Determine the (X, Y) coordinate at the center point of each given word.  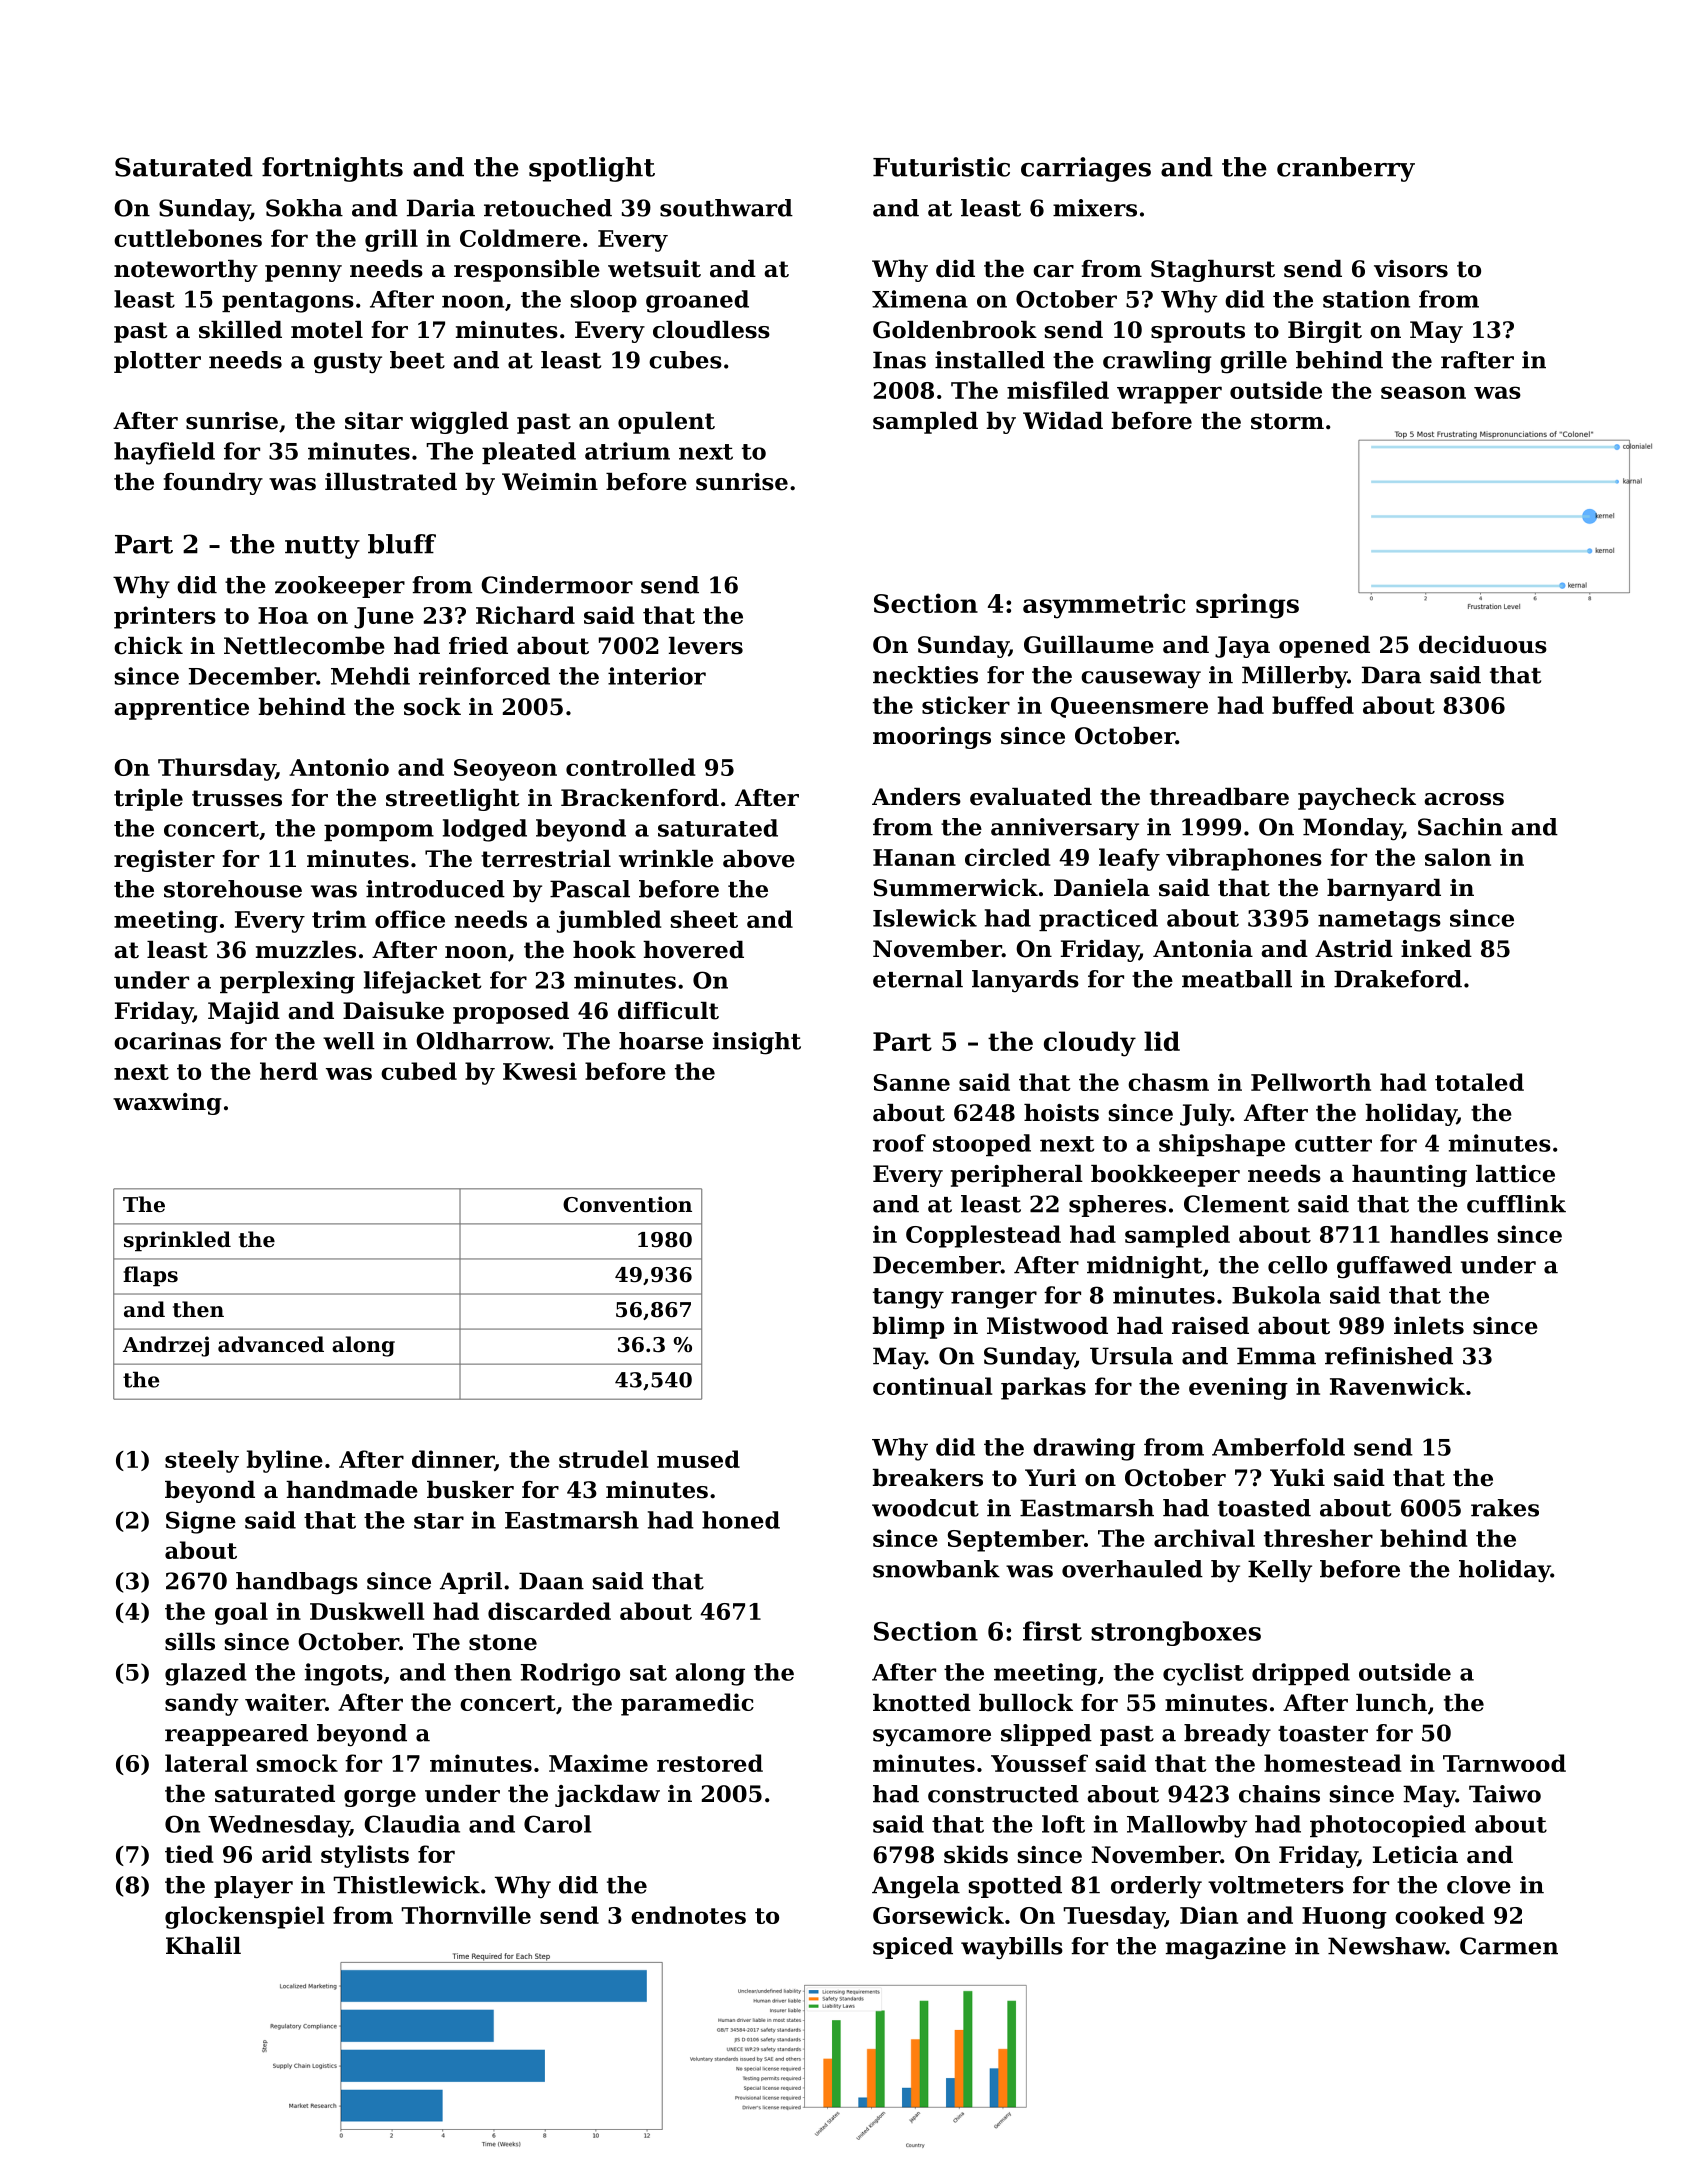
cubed (419, 1071)
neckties (925, 675)
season (1423, 392)
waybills (1012, 1948)
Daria (441, 208)
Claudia (412, 1824)
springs (1247, 606)
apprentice (181, 709)
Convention (627, 1204)
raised (1210, 1326)
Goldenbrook (955, 330)
